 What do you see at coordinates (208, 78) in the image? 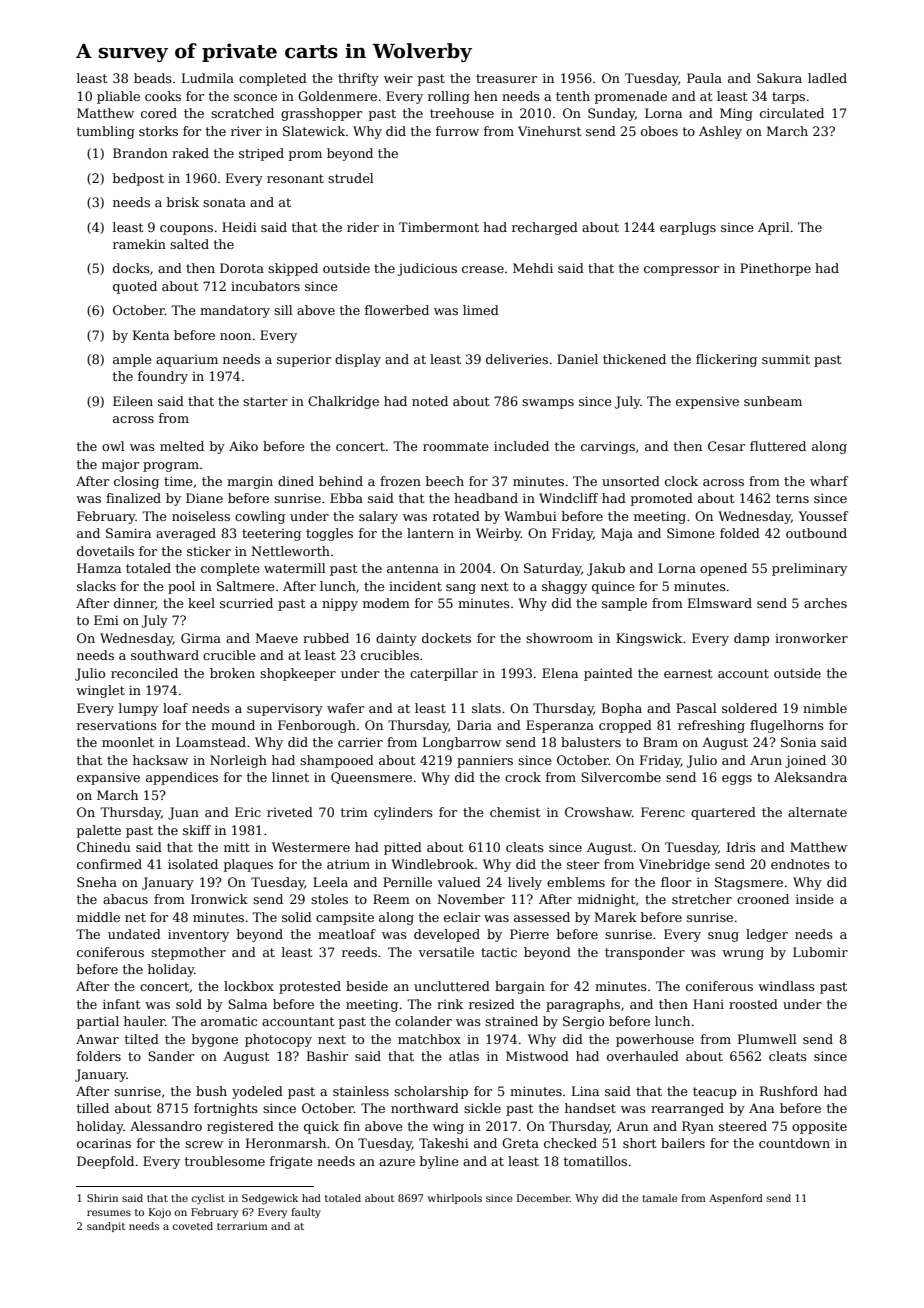
I see `Ludmila` at bounding box center [208, 78].
